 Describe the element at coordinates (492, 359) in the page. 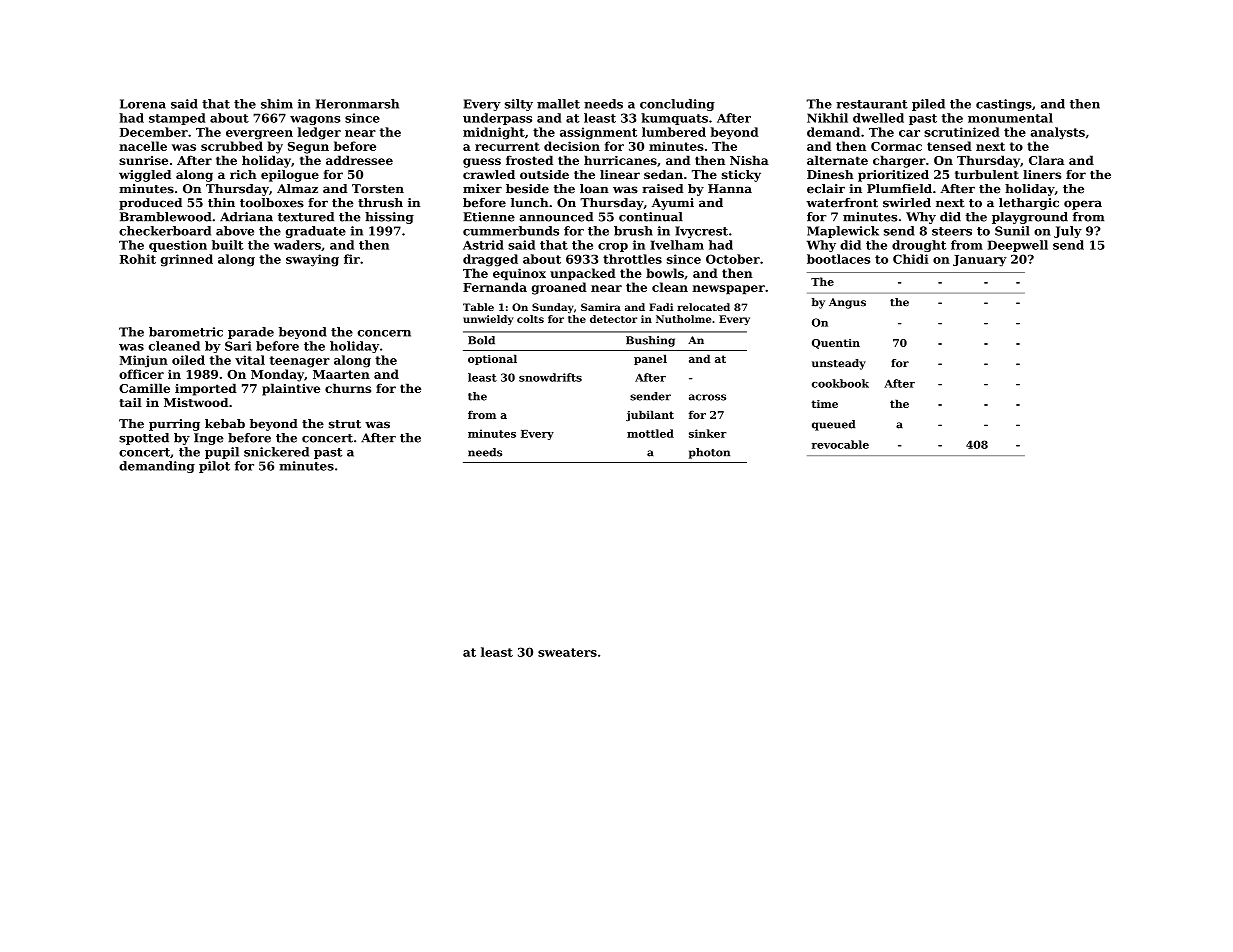

I see `optional` at that location.
